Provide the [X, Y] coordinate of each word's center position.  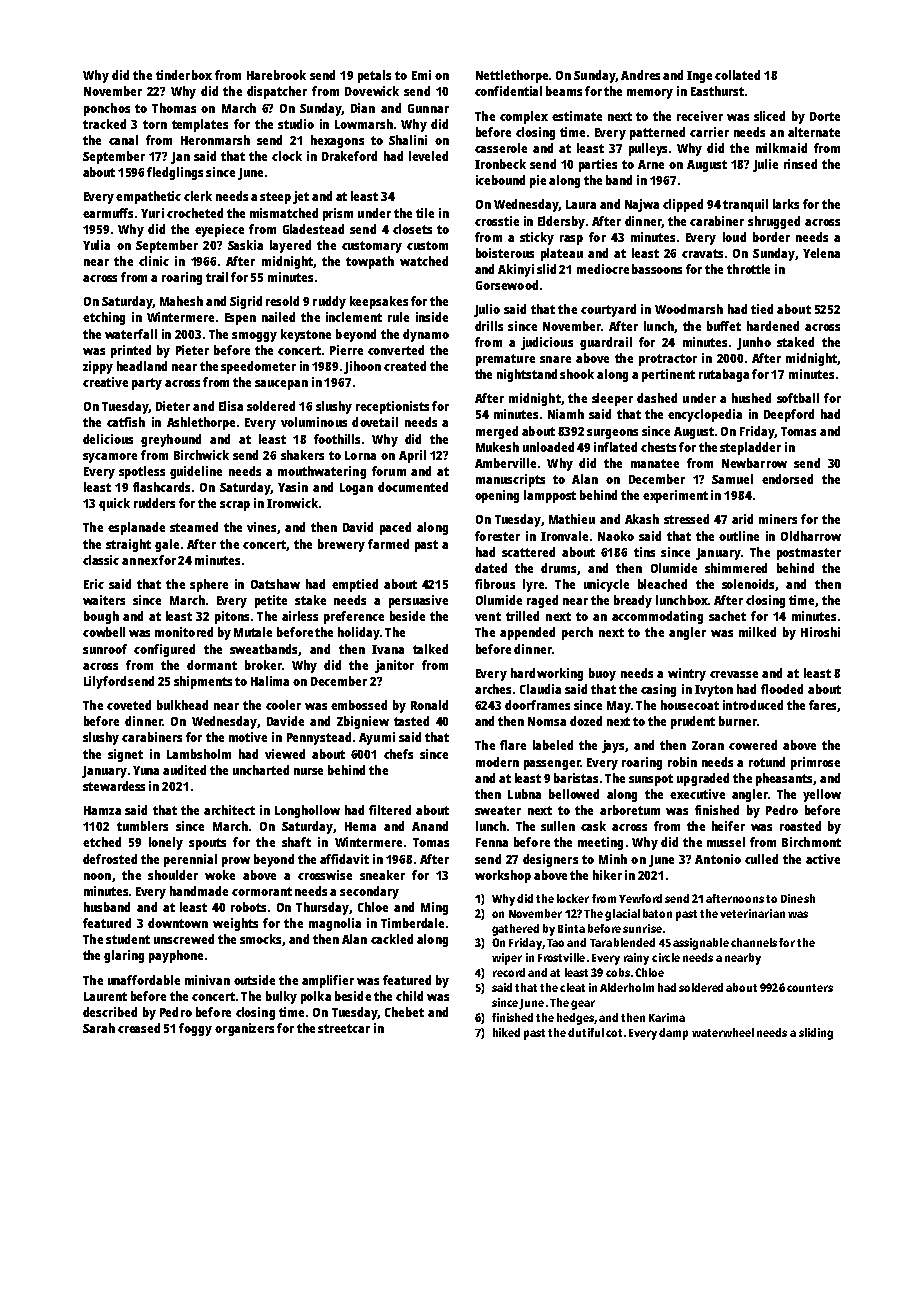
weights [235, 924]
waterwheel [723, 1032]
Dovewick [372, 91]
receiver [700, 116]
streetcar [344, 1028]
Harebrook [276, 75]
